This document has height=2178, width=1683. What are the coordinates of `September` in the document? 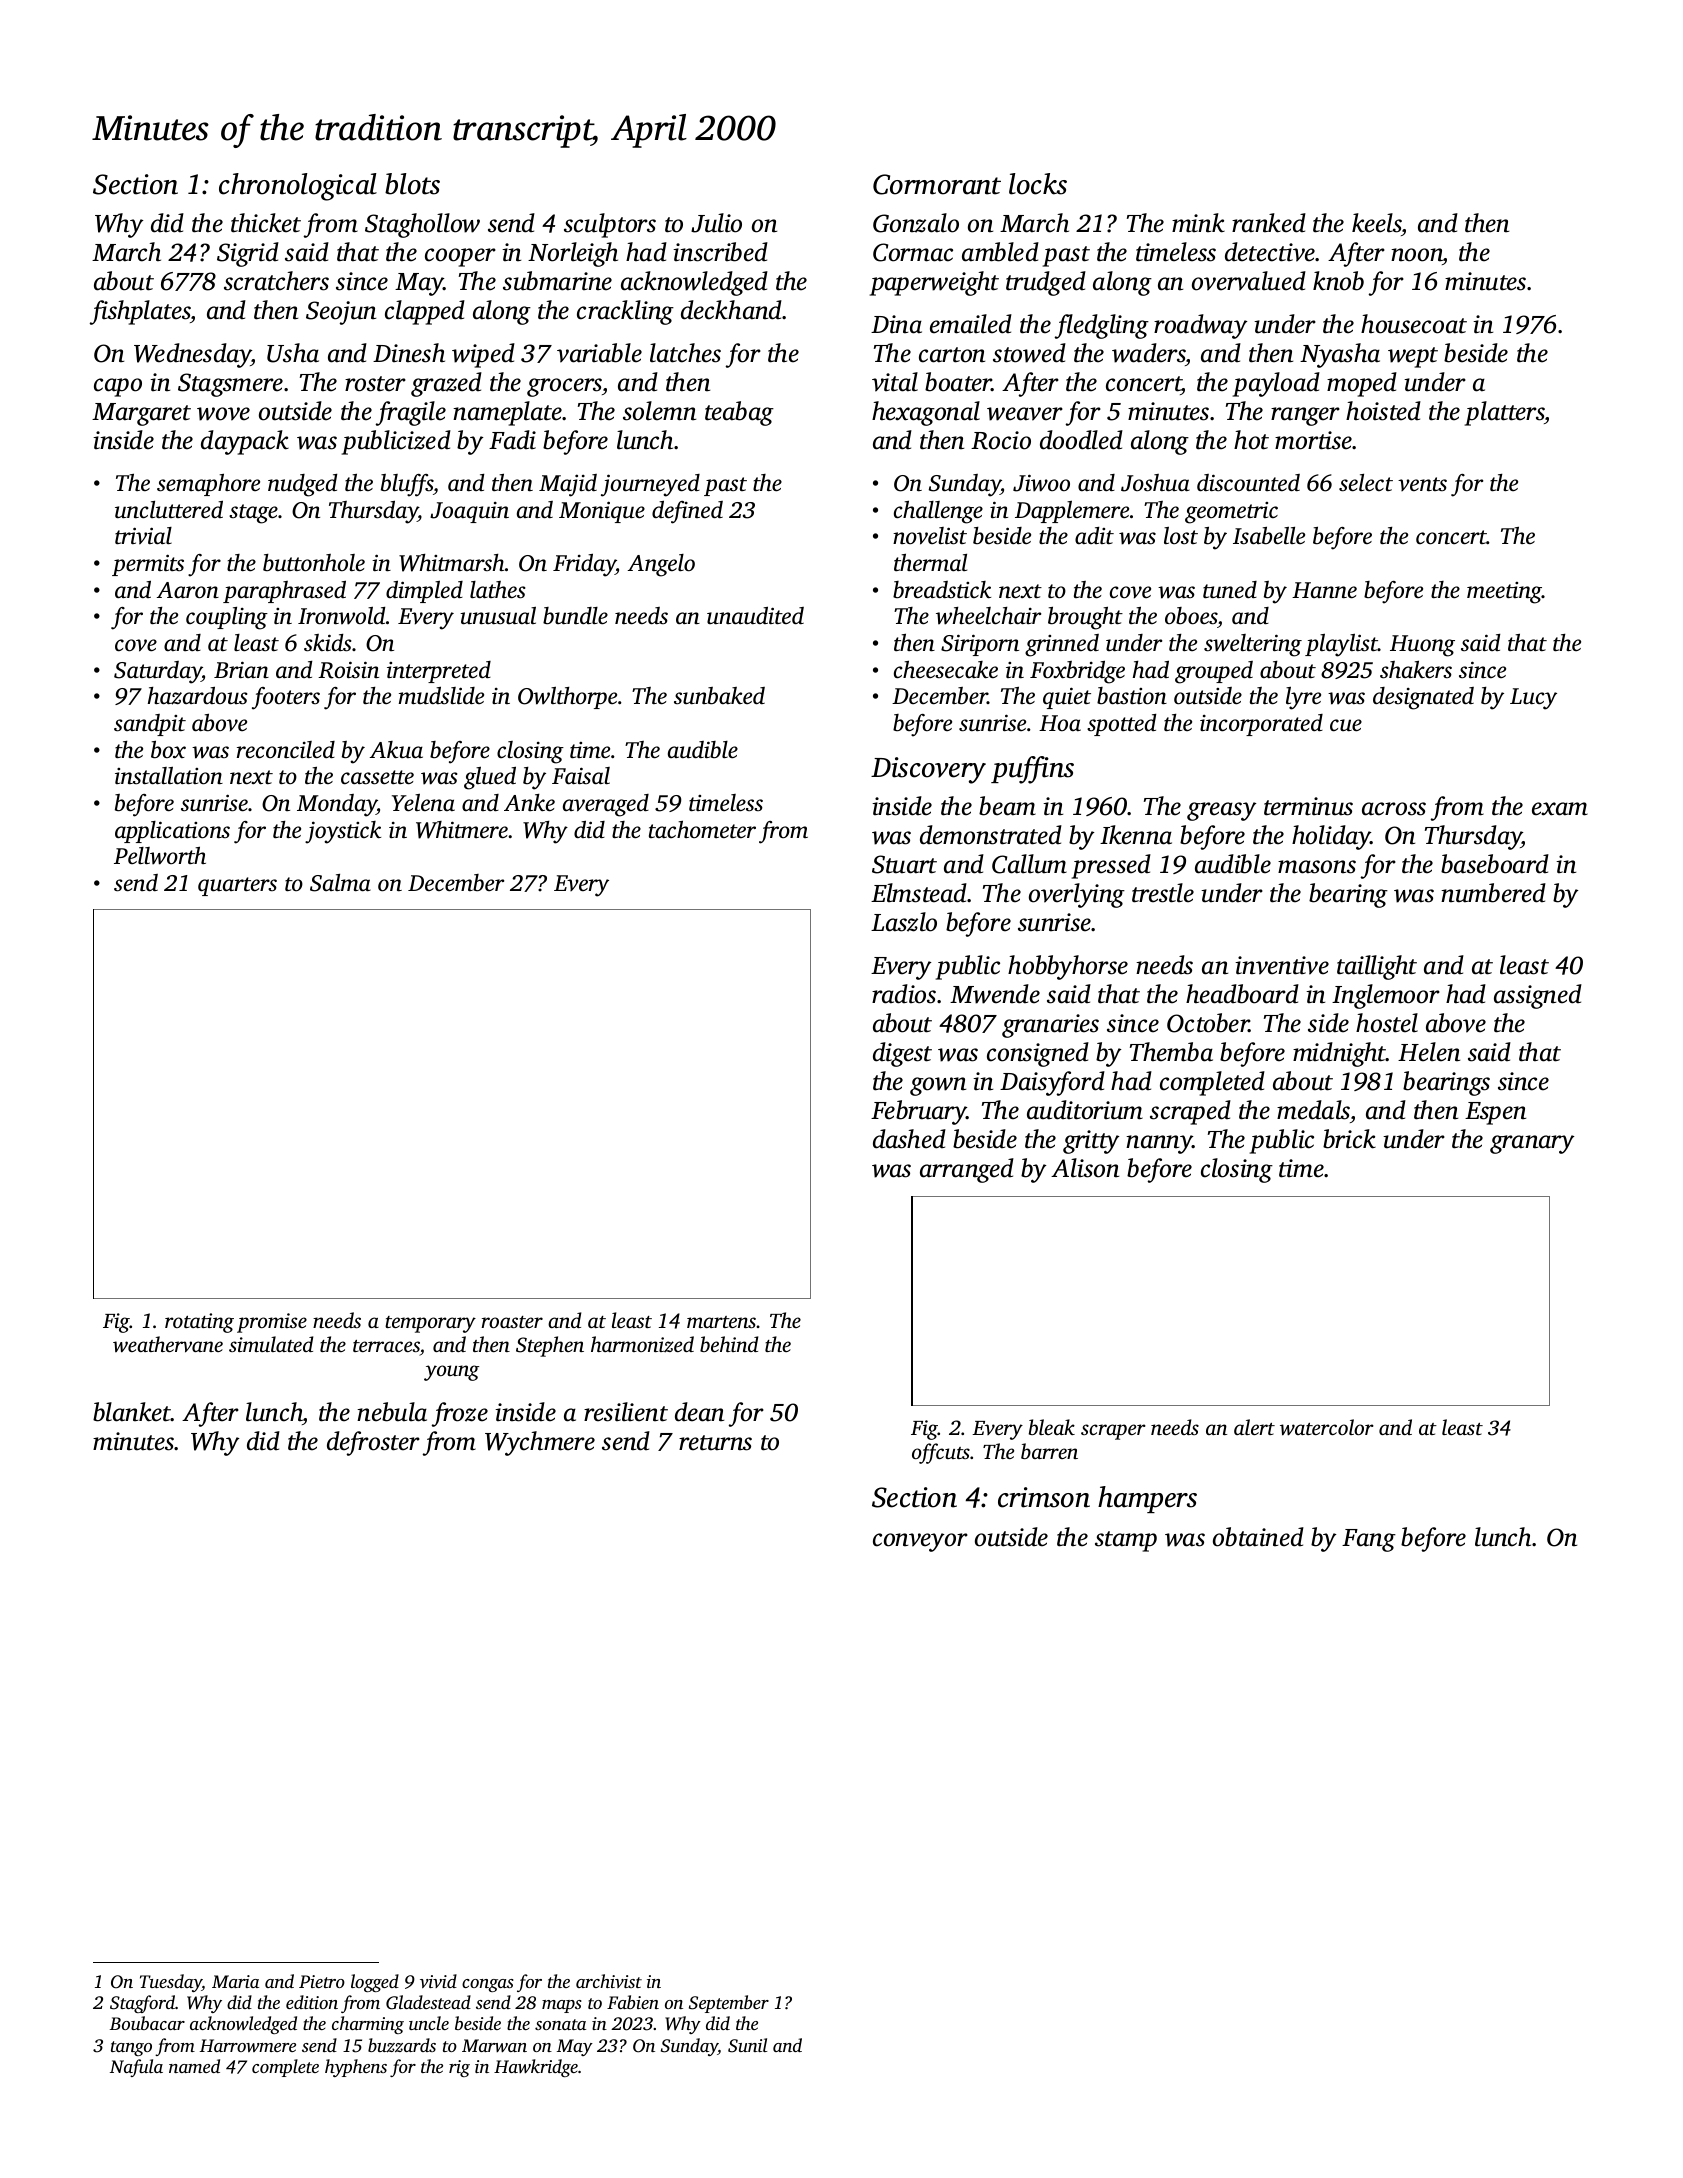 It's located at (729, 2004).
